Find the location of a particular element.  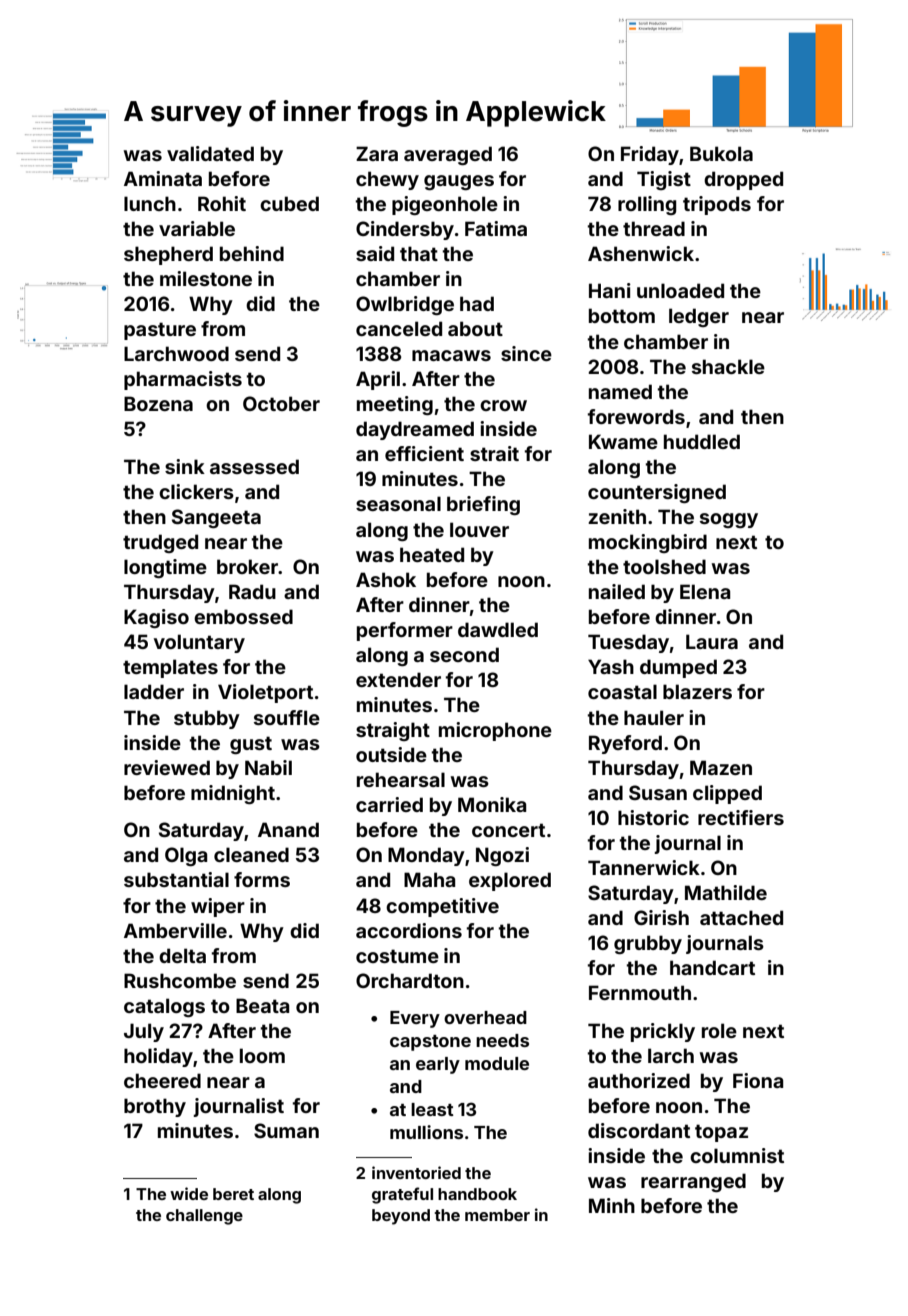

longtime is located at coordinates (165, 568).
